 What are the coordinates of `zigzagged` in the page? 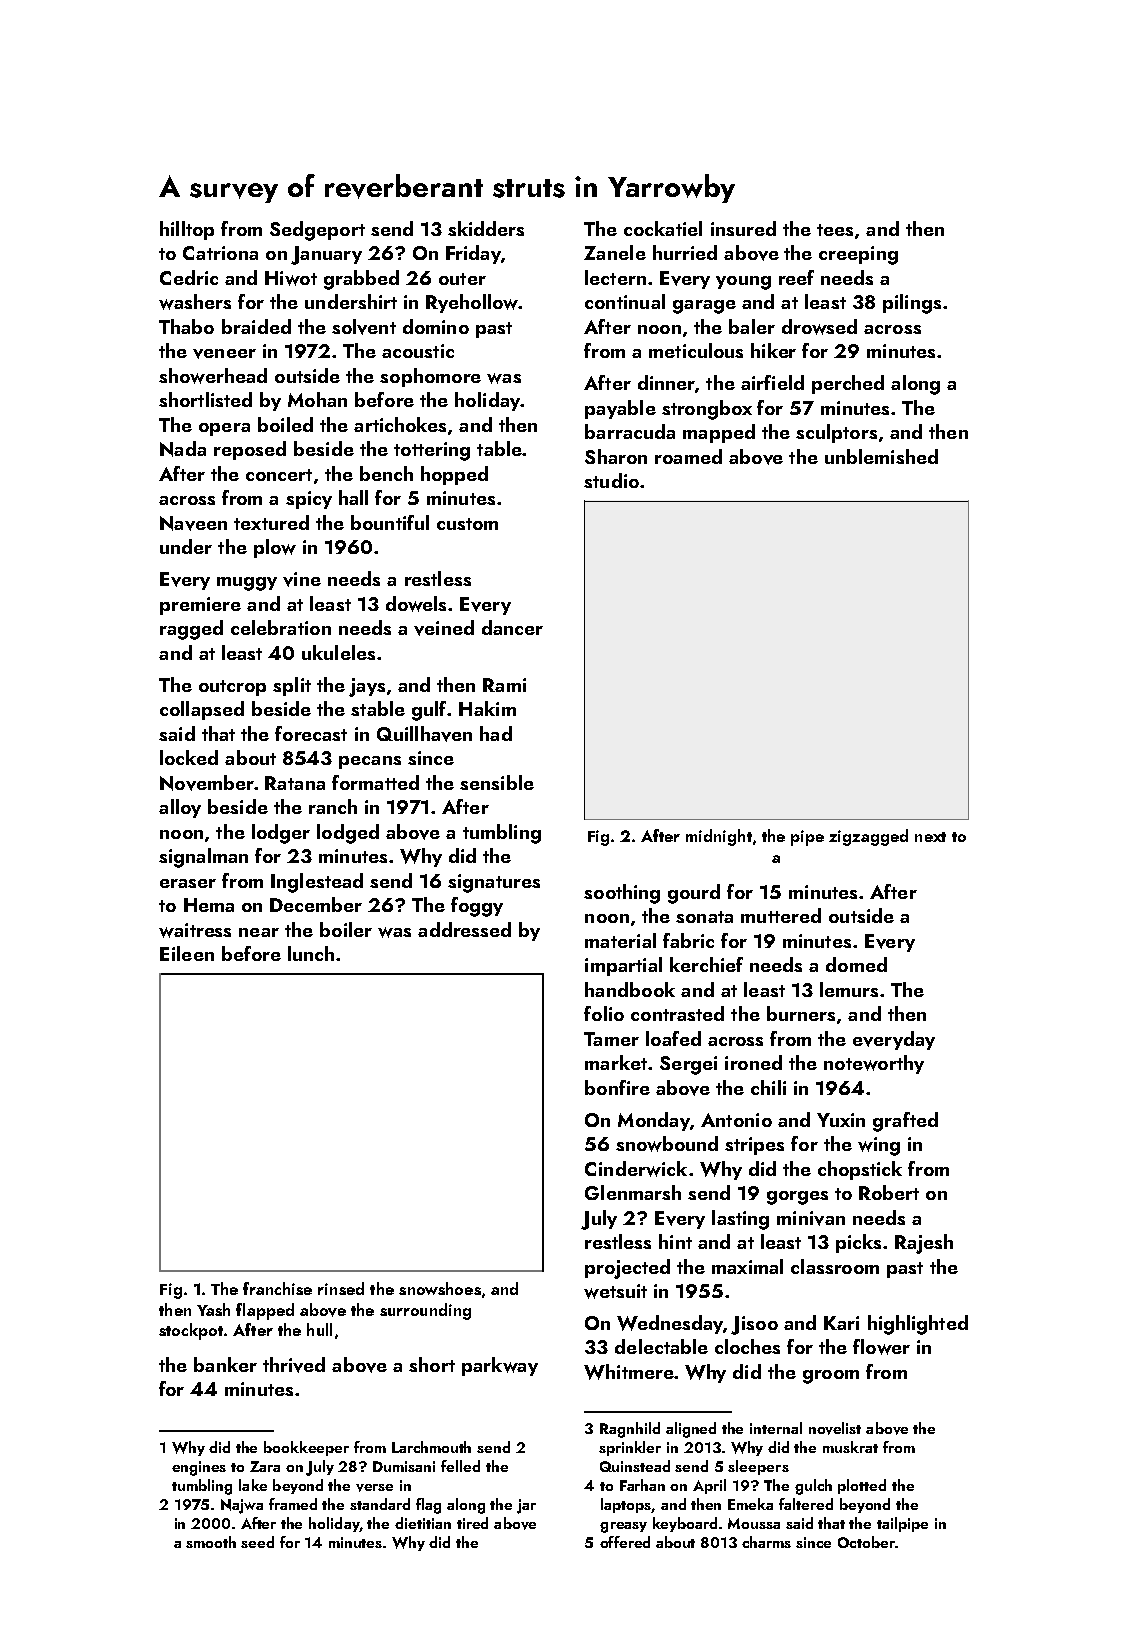 It's located at (868, 837).
